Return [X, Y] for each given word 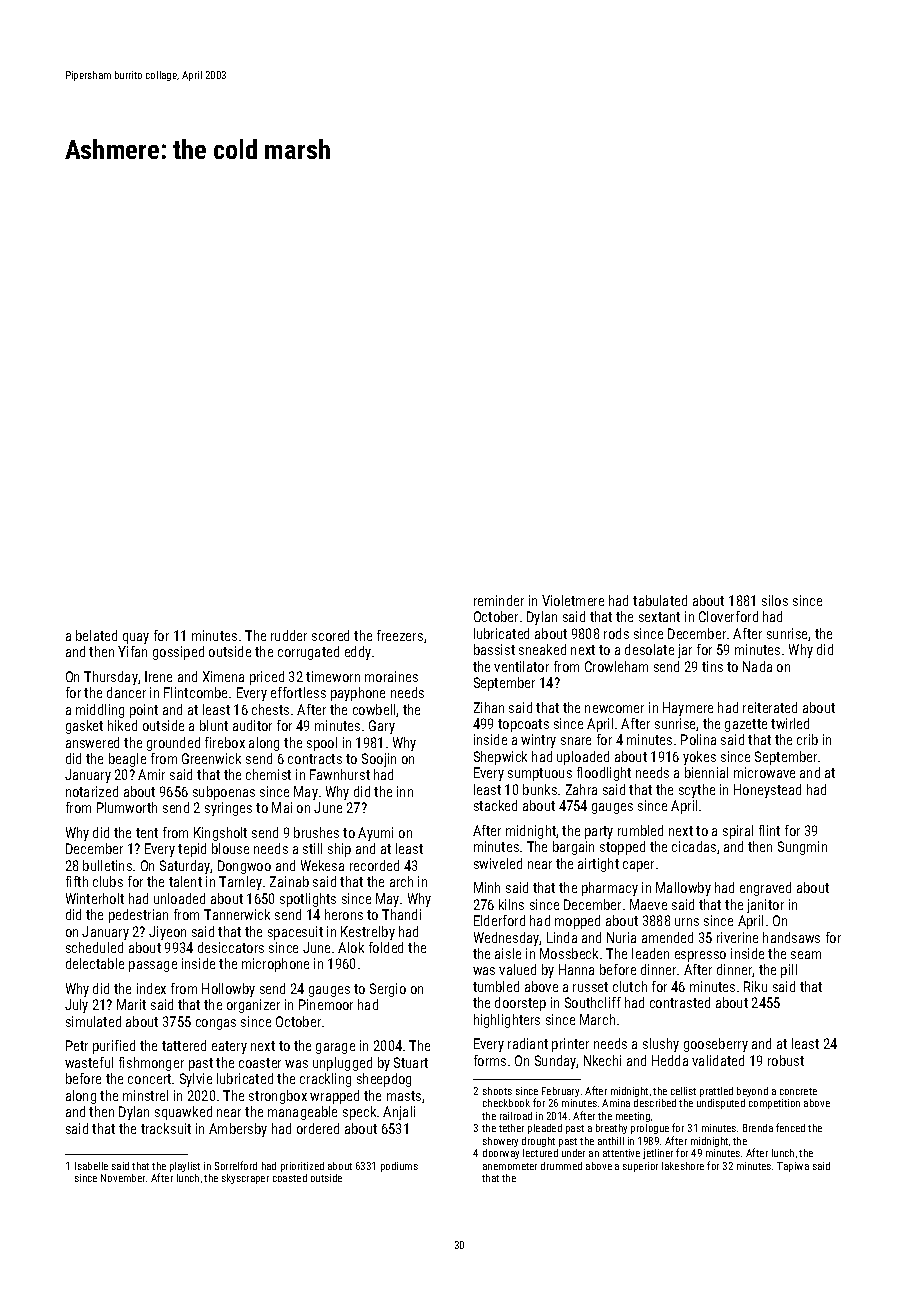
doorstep [520, 1004]
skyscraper [245, 1179]
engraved [765, 889]
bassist [494, 649]
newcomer [614, 709]
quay [136, 638]
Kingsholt [220, 834]
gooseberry [716, 1045]
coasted [290, 1178]
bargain [573, 848]
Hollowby [228, 990]
